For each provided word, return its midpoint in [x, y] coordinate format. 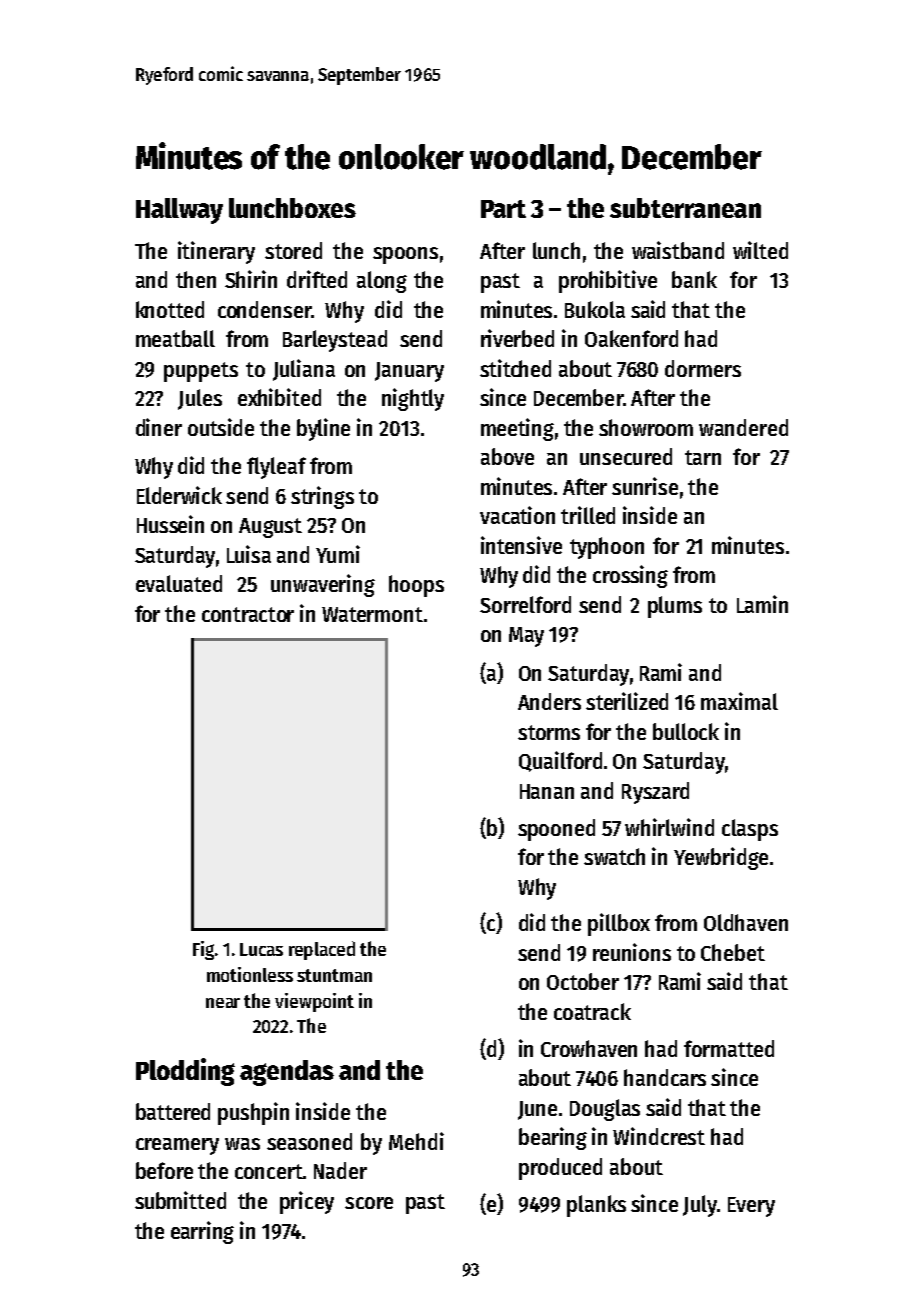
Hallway [179, 211]
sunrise [645, 486]
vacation [517, 515]
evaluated [179, 583]
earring [202, 1232]
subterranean [685, 208]
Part [503, 209]
